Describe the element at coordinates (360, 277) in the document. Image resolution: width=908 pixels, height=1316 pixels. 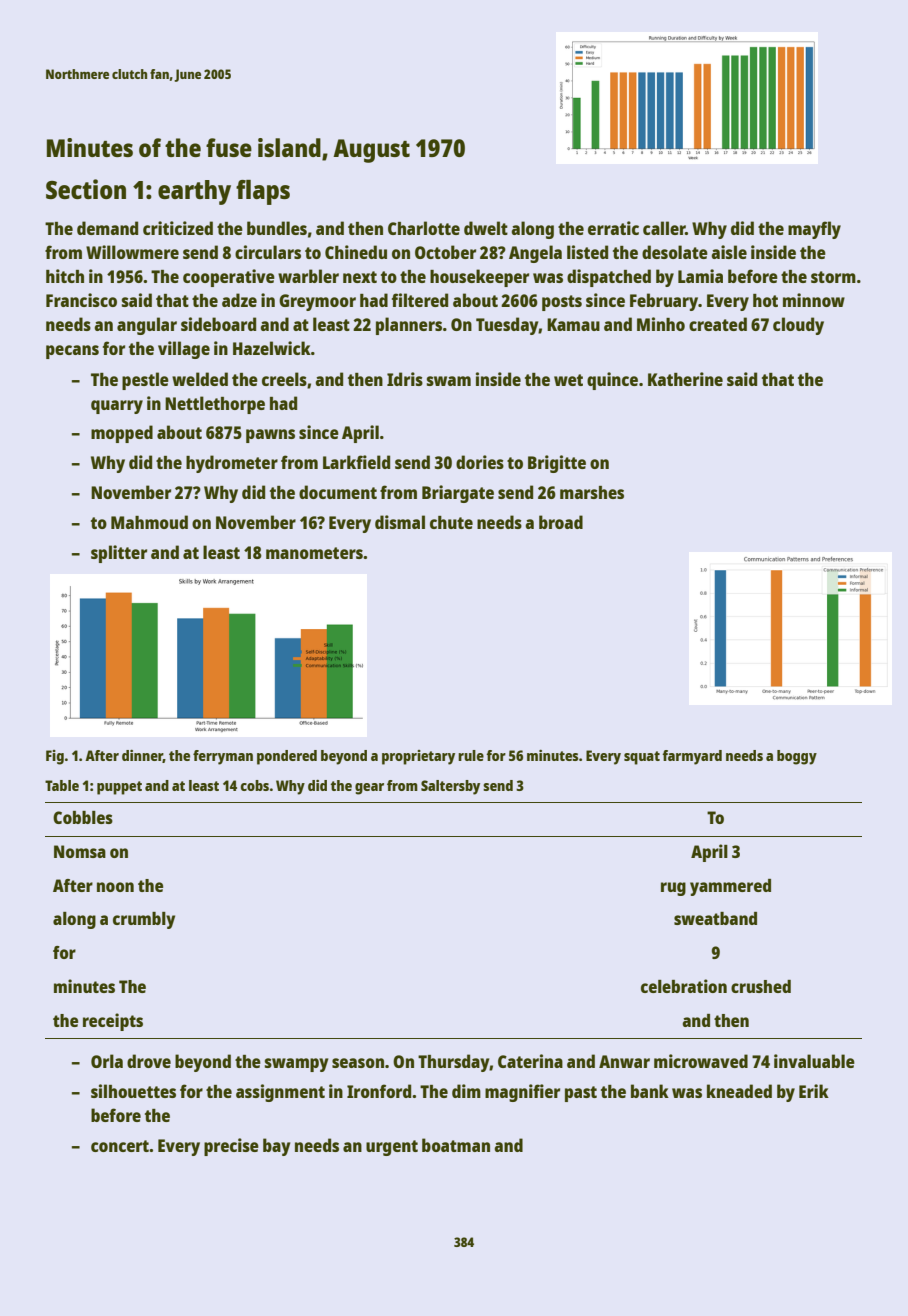
I see `next` at that location.
